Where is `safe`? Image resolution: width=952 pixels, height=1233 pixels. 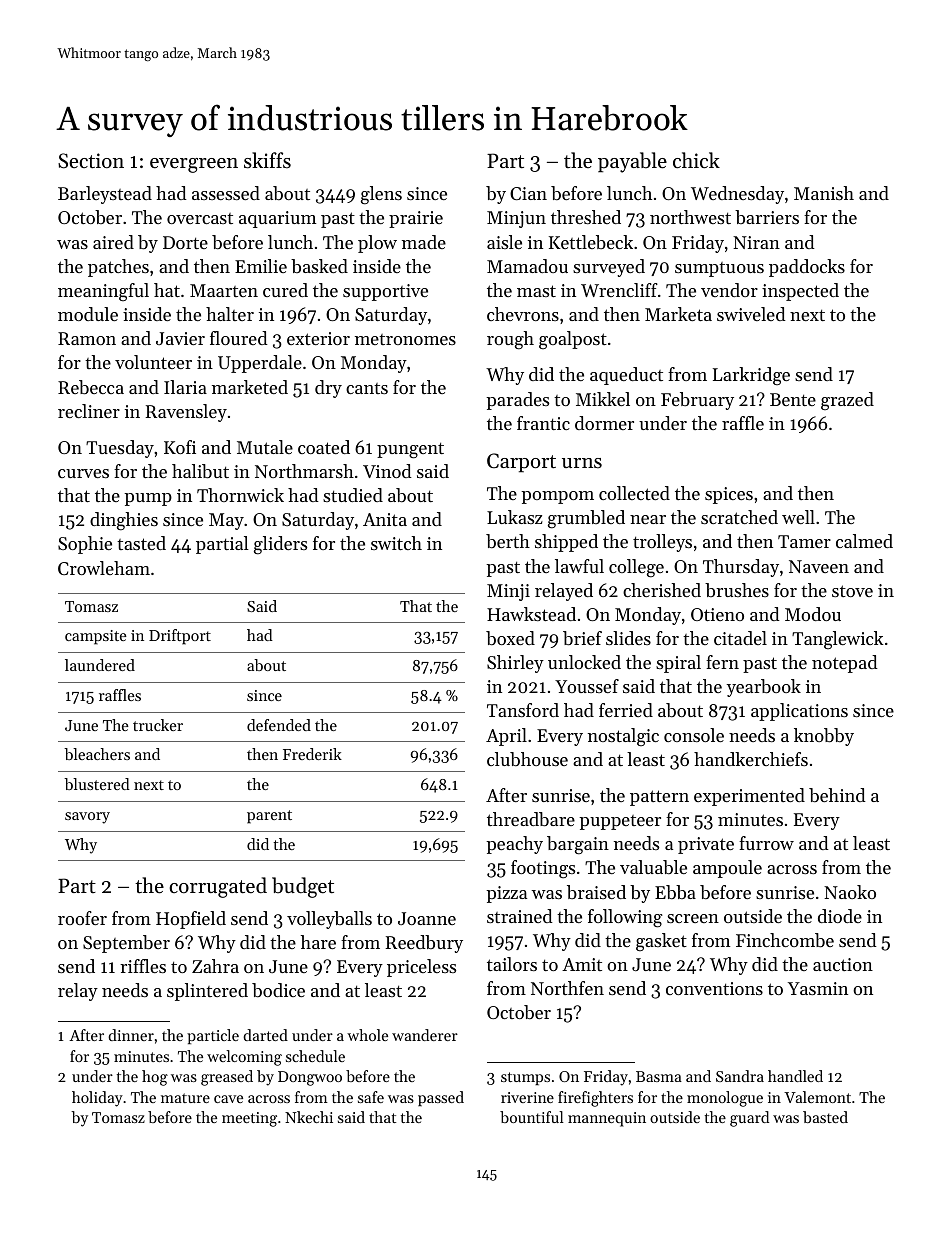 safe is located at coordinates (371, 1097).
